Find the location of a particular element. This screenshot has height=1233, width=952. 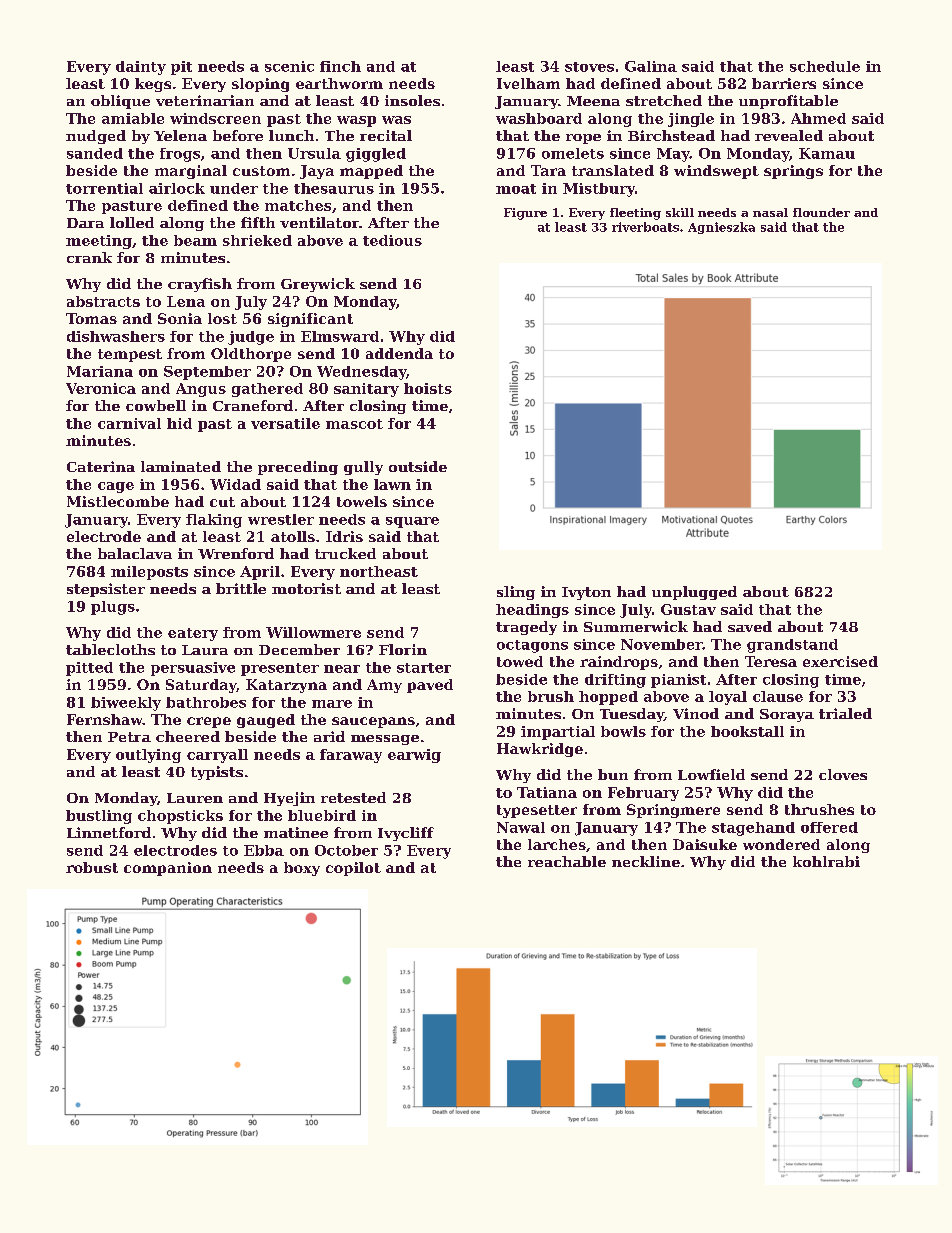

schedule is located at coordinates (825, 66).
